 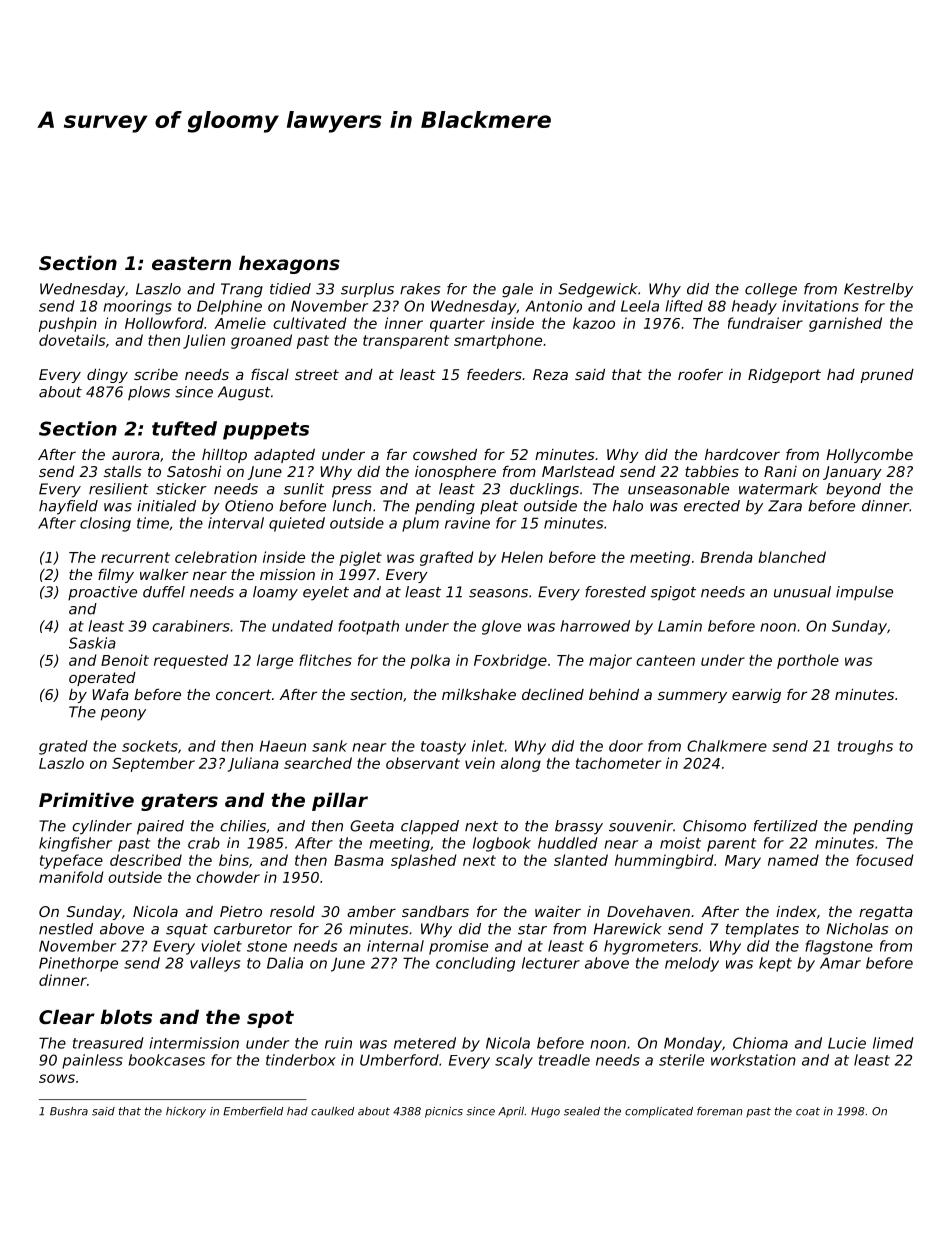 What do you see at coordinates (753, 1060) in the page?
I see `workstation` at bounding box center [753, 1060].
